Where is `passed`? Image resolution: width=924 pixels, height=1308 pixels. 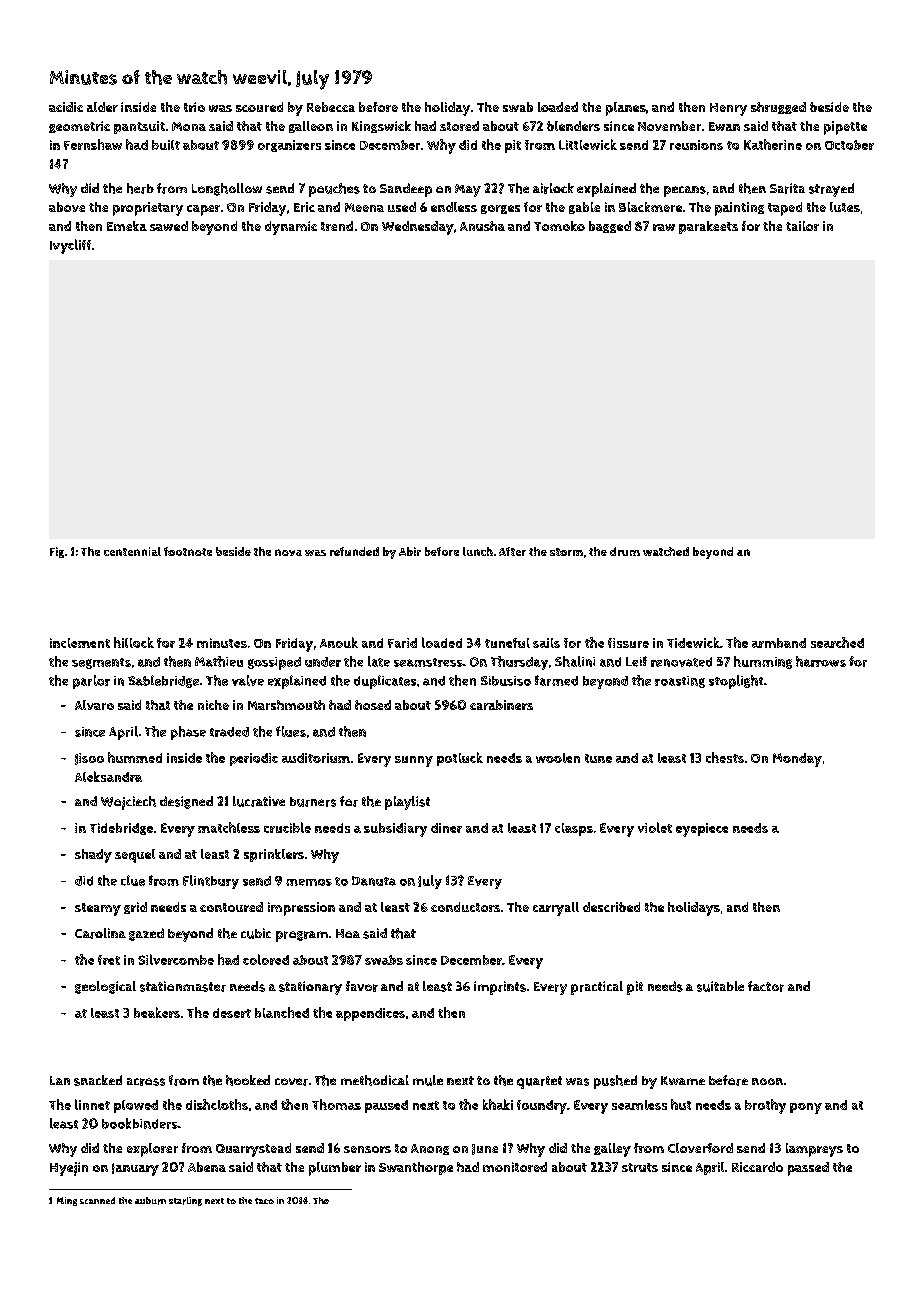 passed is located at coordinates (808, 1169).
